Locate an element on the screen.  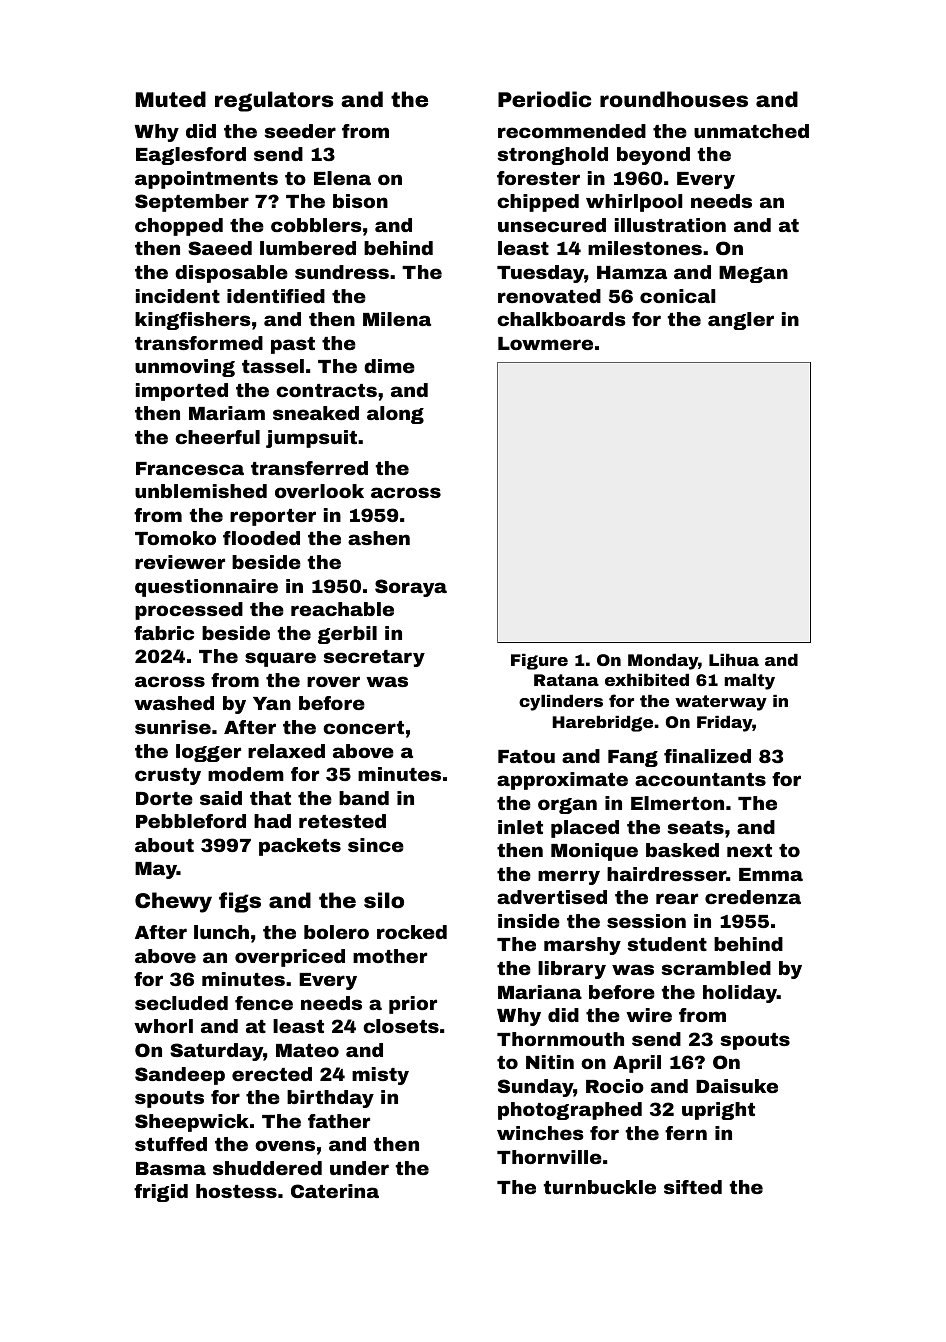
seeder is located at coordinates (300, 131).
